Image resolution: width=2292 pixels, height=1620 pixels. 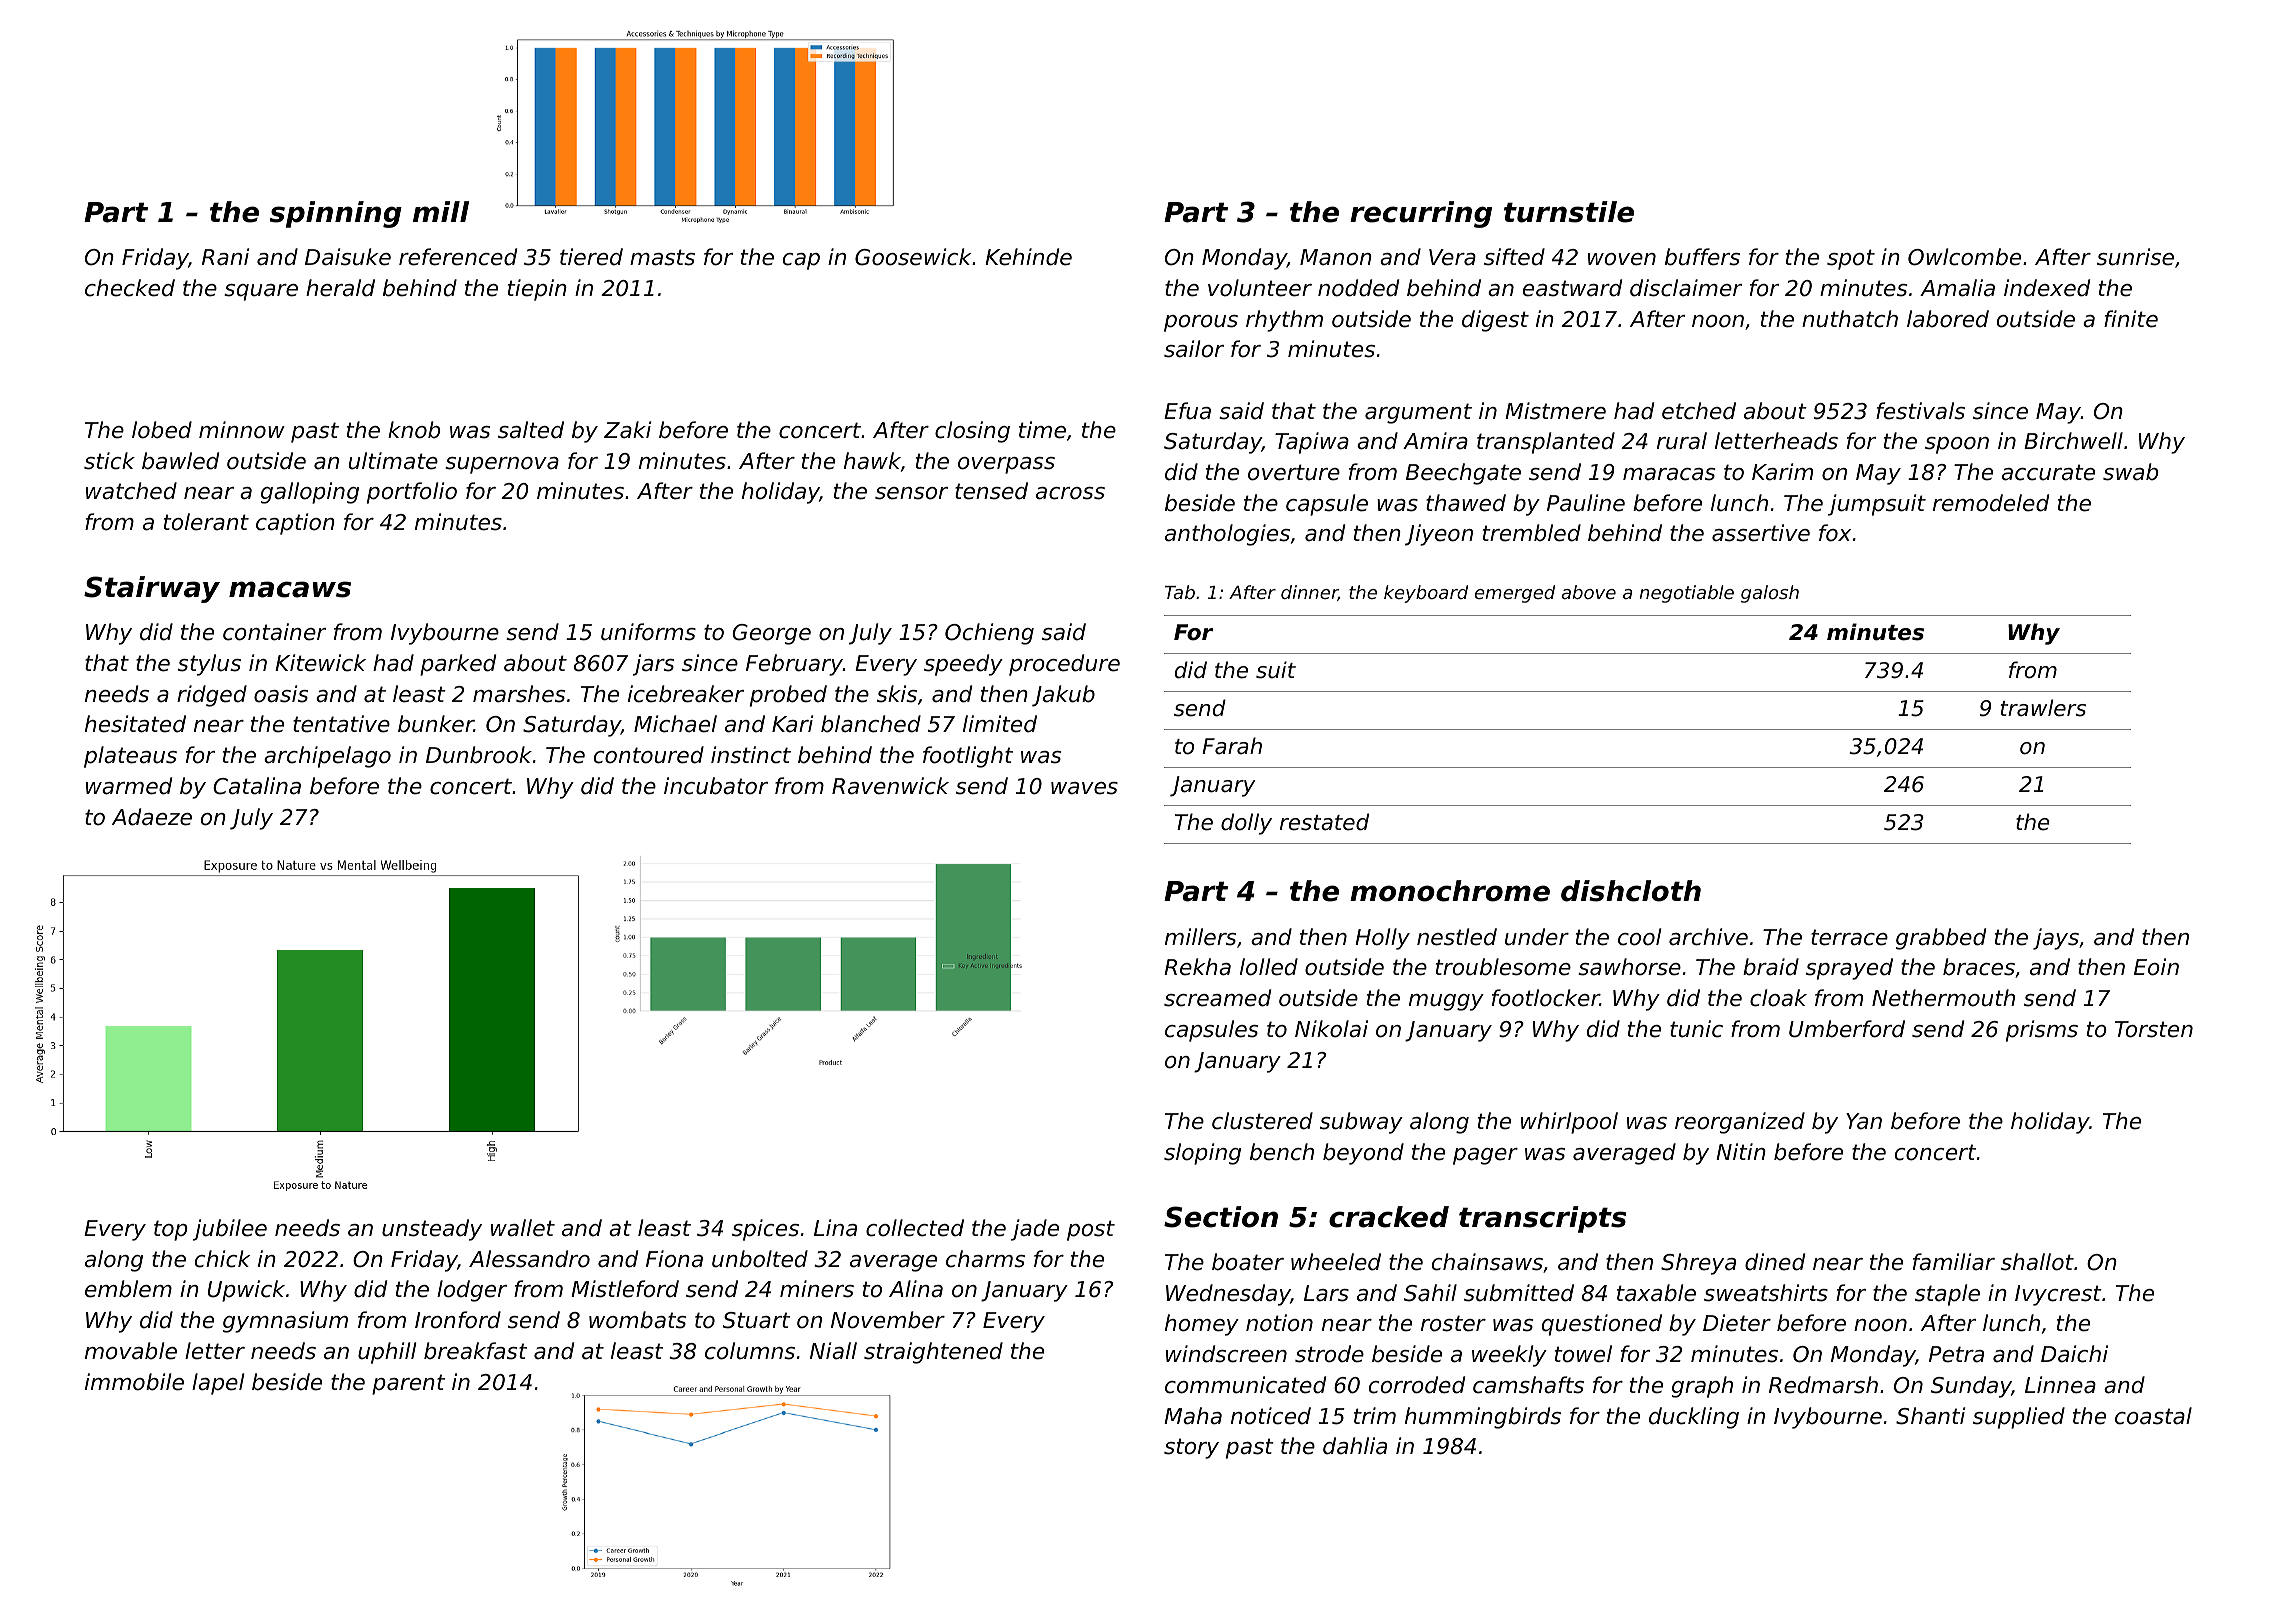 What do you see at coordinates (1426, 594) in the image?
I see `keyboard` at bounding box center [1426, 594].
